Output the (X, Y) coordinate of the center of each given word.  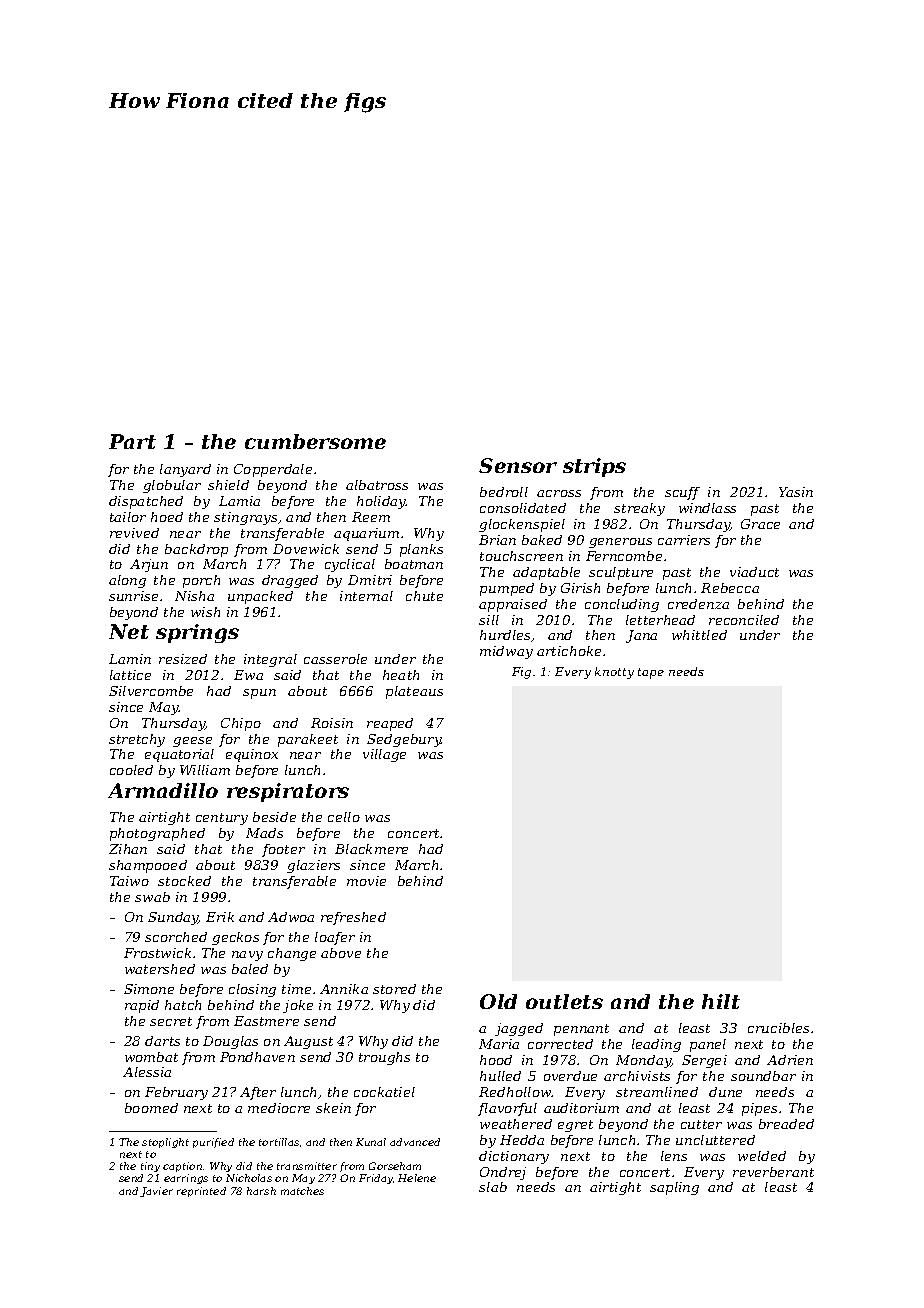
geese (192, 742)
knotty (614, 673)
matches (302, 1191)
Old (498, 1001)
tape (651, 673)
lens (674, 1156)
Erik (220, 917)
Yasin (796, 492)
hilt (721, 1001)
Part (132, 441)
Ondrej (503, 1173)
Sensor (518, 465)
